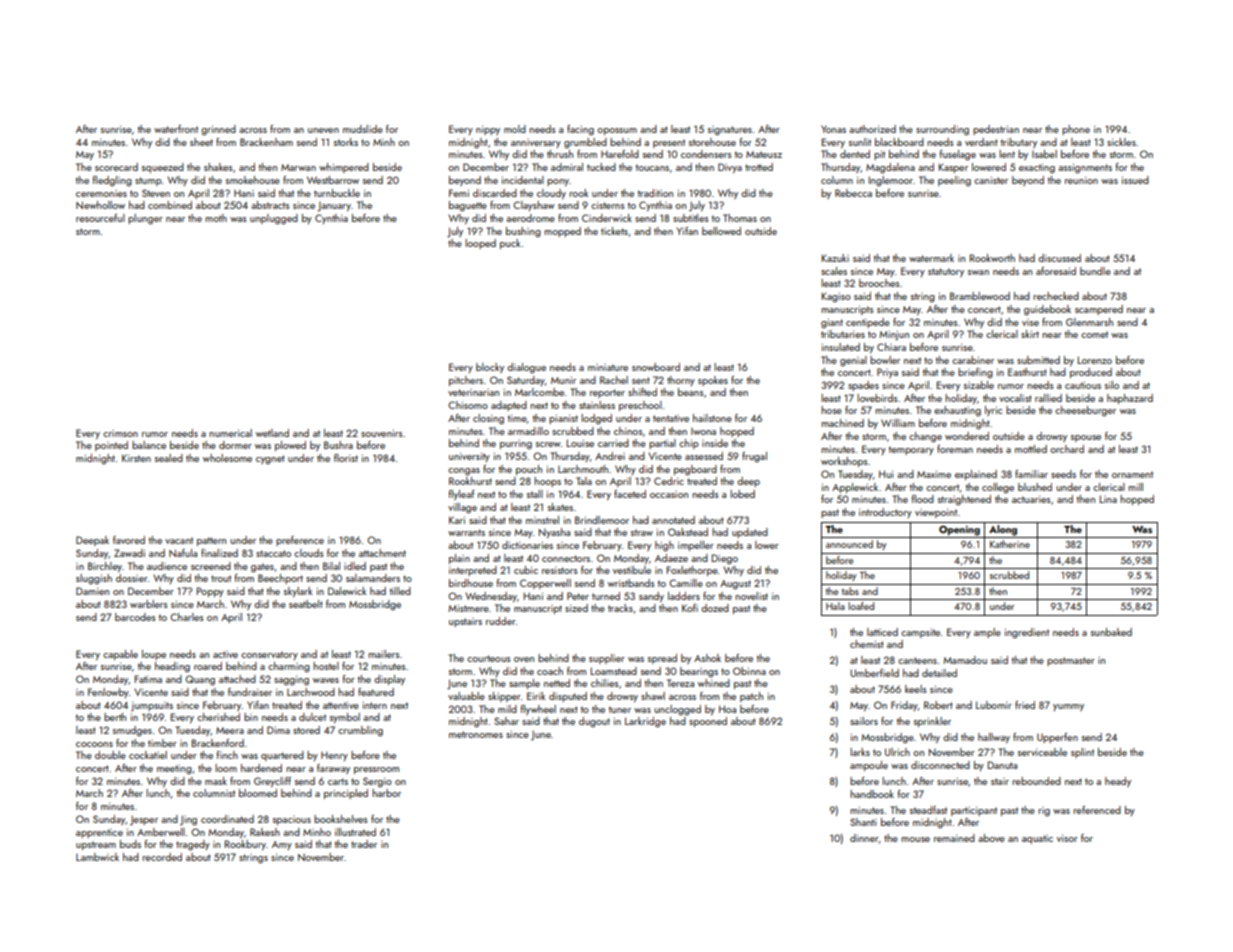  What do you see at coordinates (915, 839) in the page?
I see `mouse` at bounding box center [915, 839].
